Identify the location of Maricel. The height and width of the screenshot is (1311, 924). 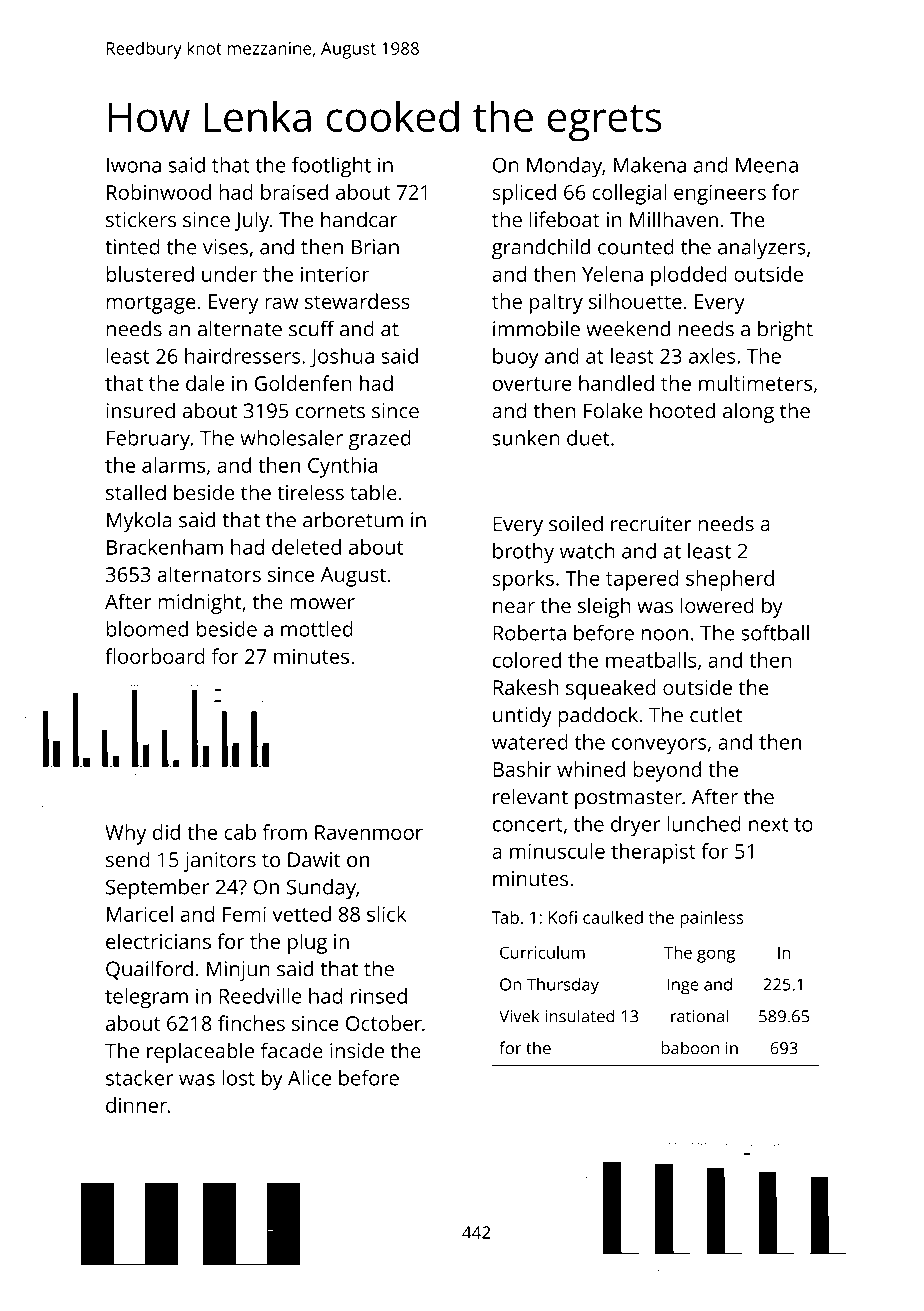
(140, 914).
